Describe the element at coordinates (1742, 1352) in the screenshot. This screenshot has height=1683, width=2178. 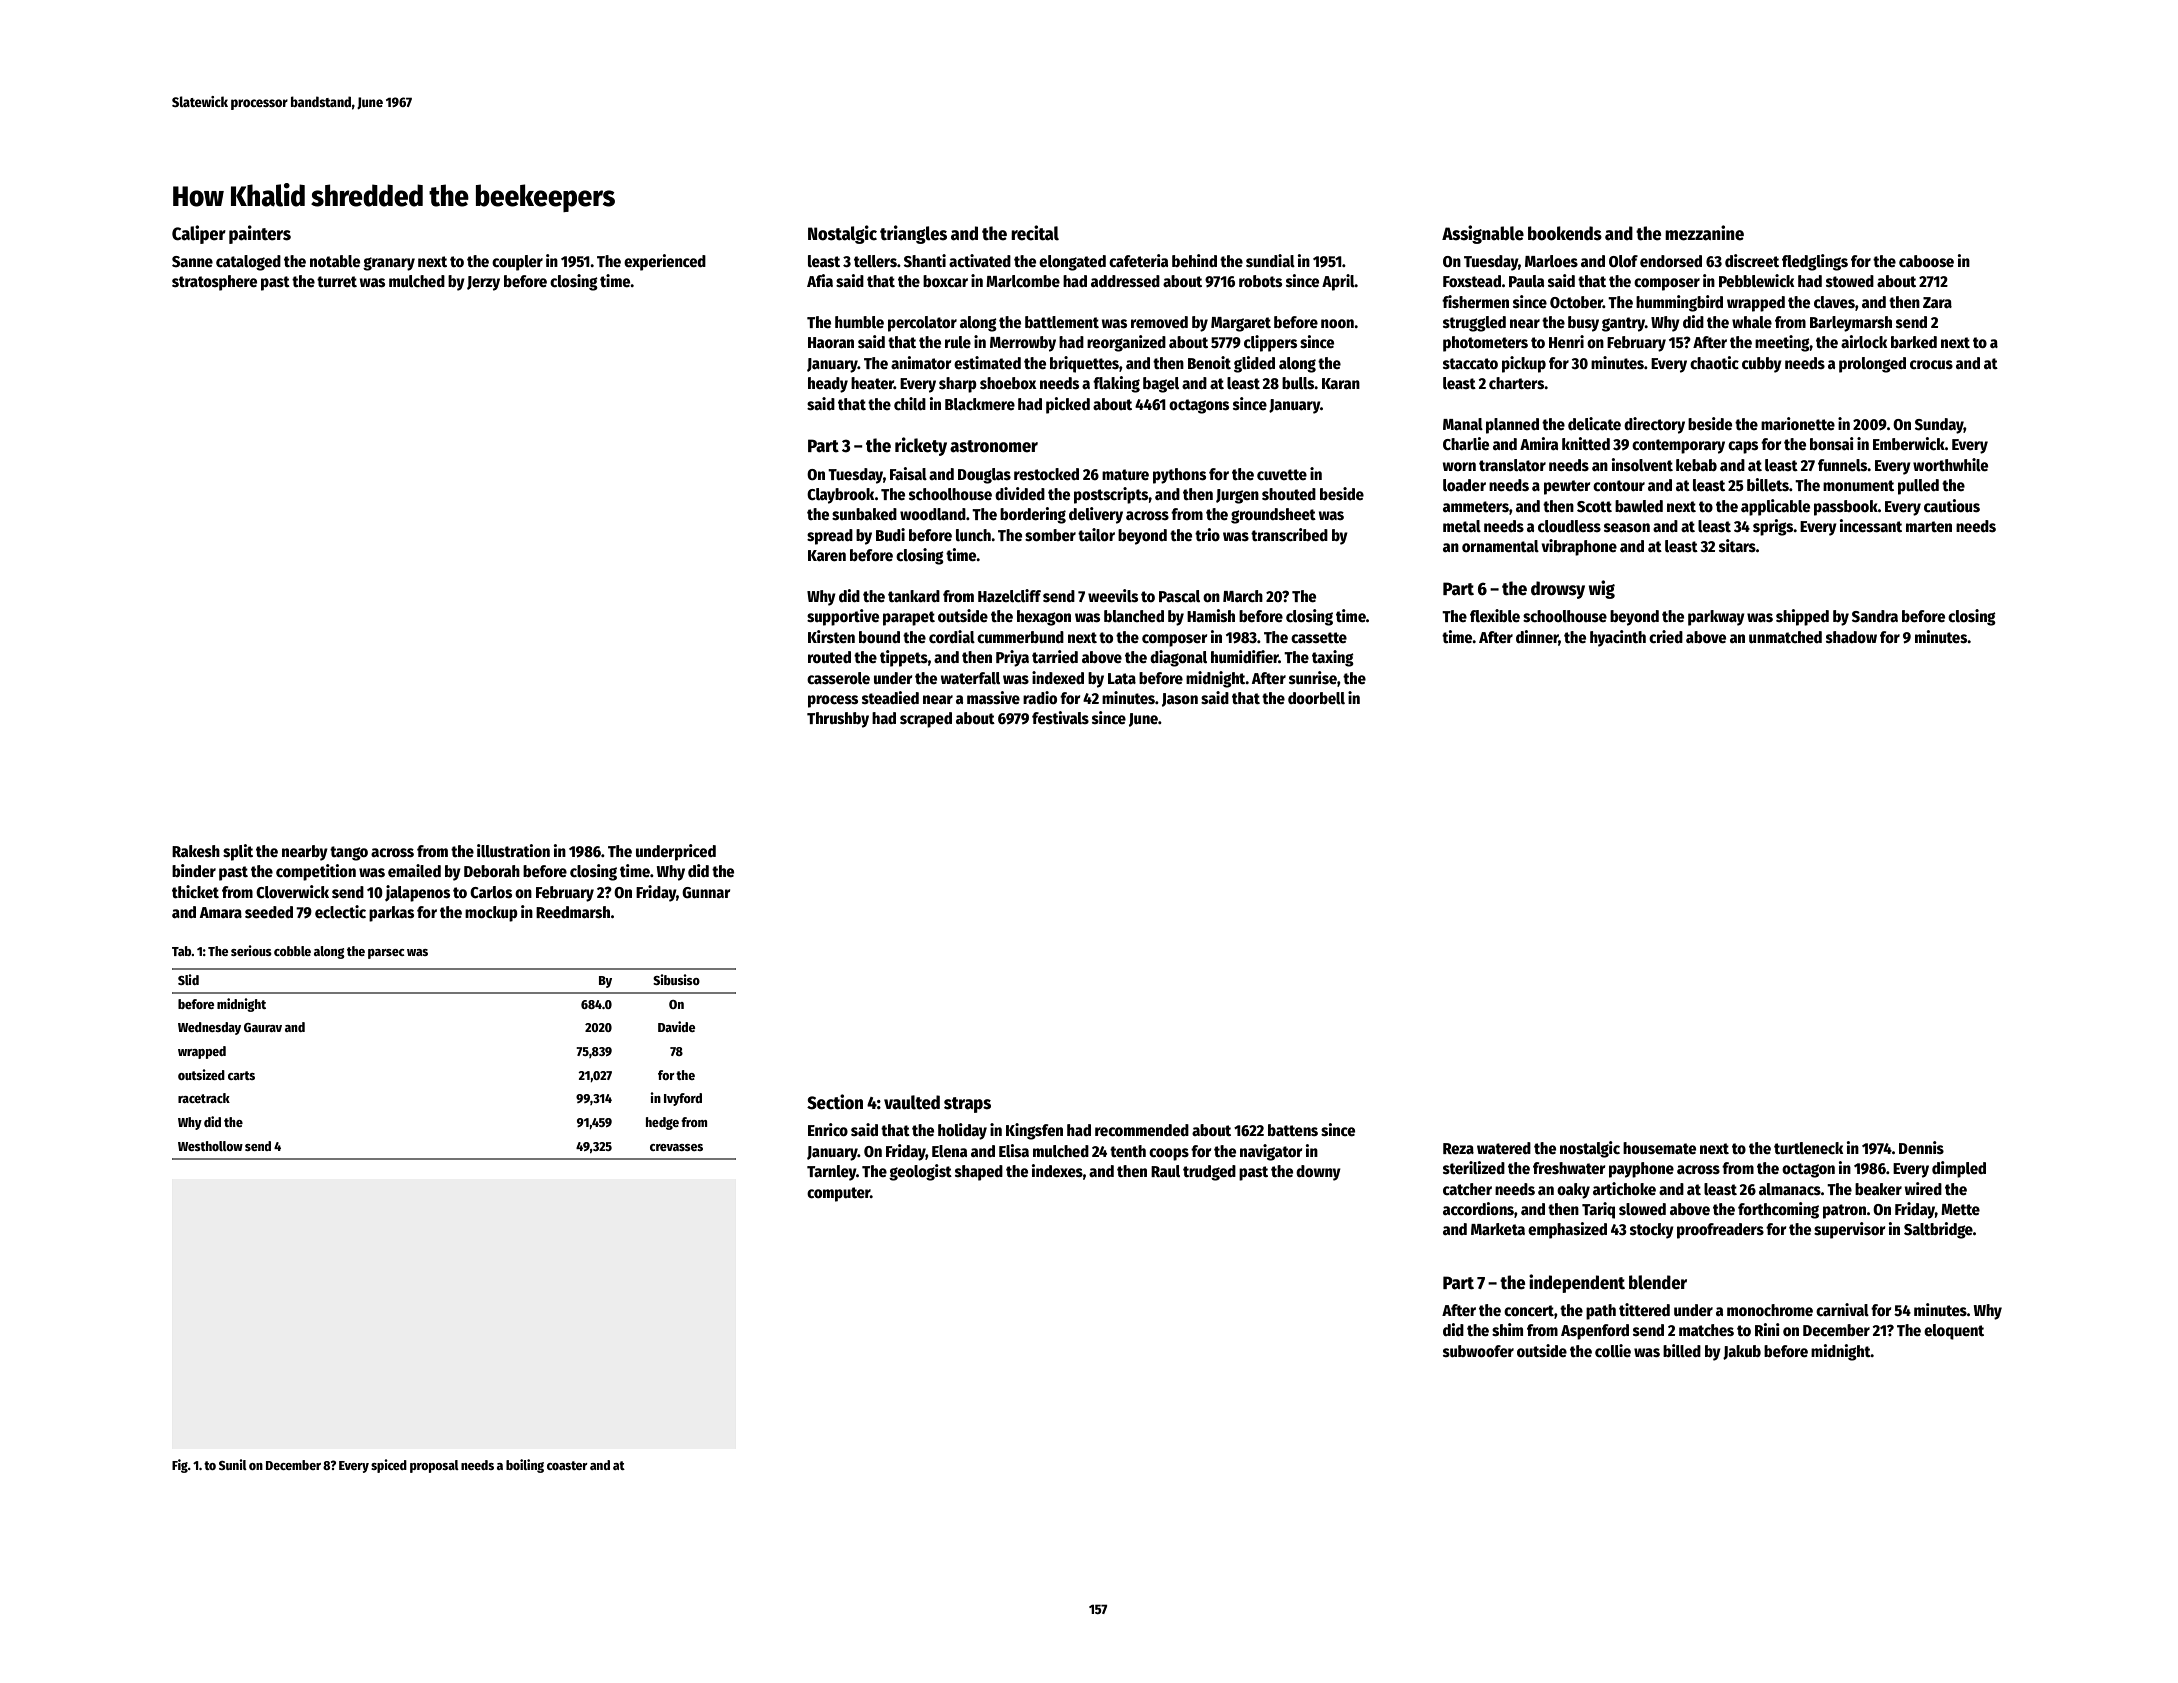
I see `Jakub` at that location.
